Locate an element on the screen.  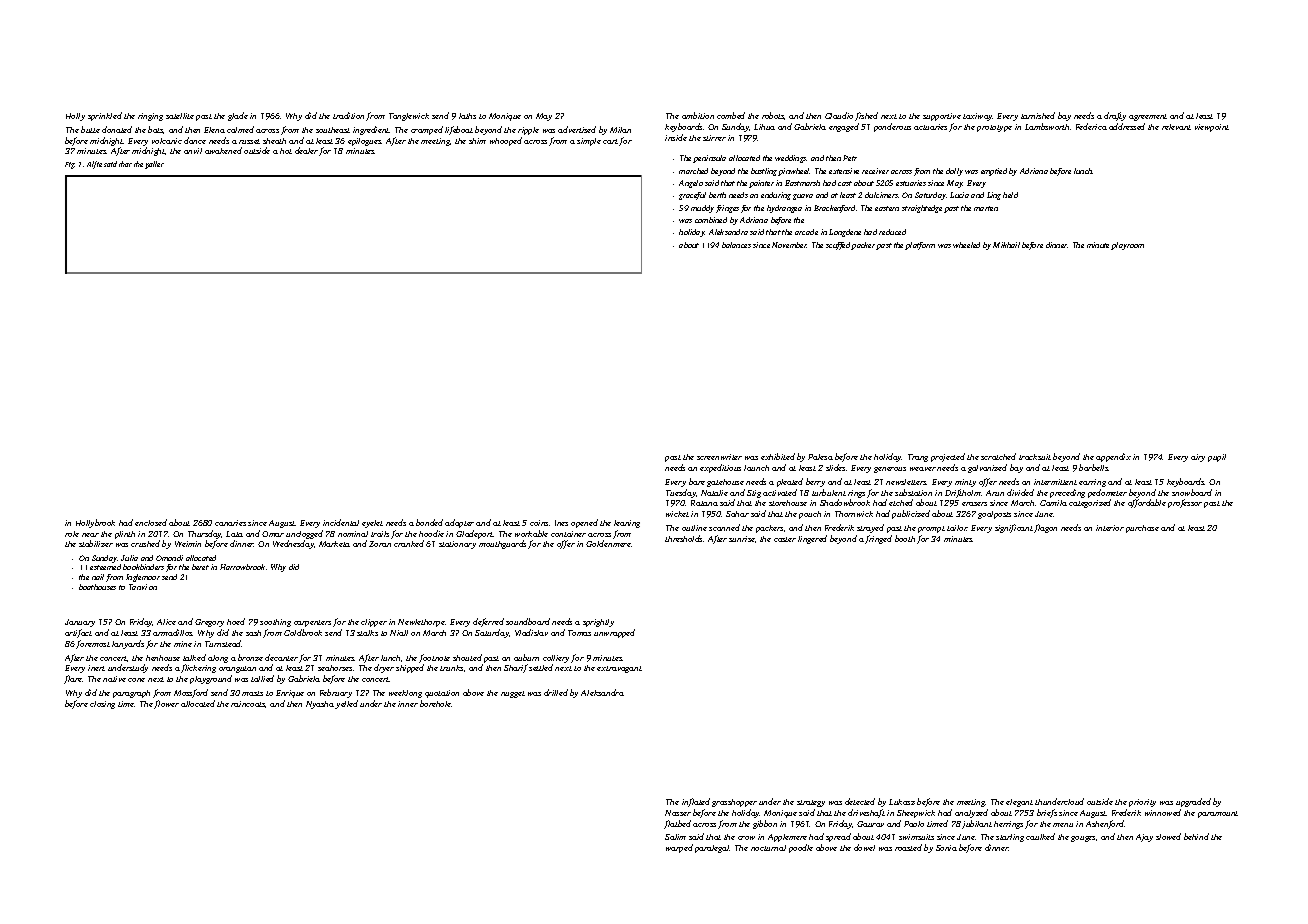
balances is located at coordinates (736, 245).
